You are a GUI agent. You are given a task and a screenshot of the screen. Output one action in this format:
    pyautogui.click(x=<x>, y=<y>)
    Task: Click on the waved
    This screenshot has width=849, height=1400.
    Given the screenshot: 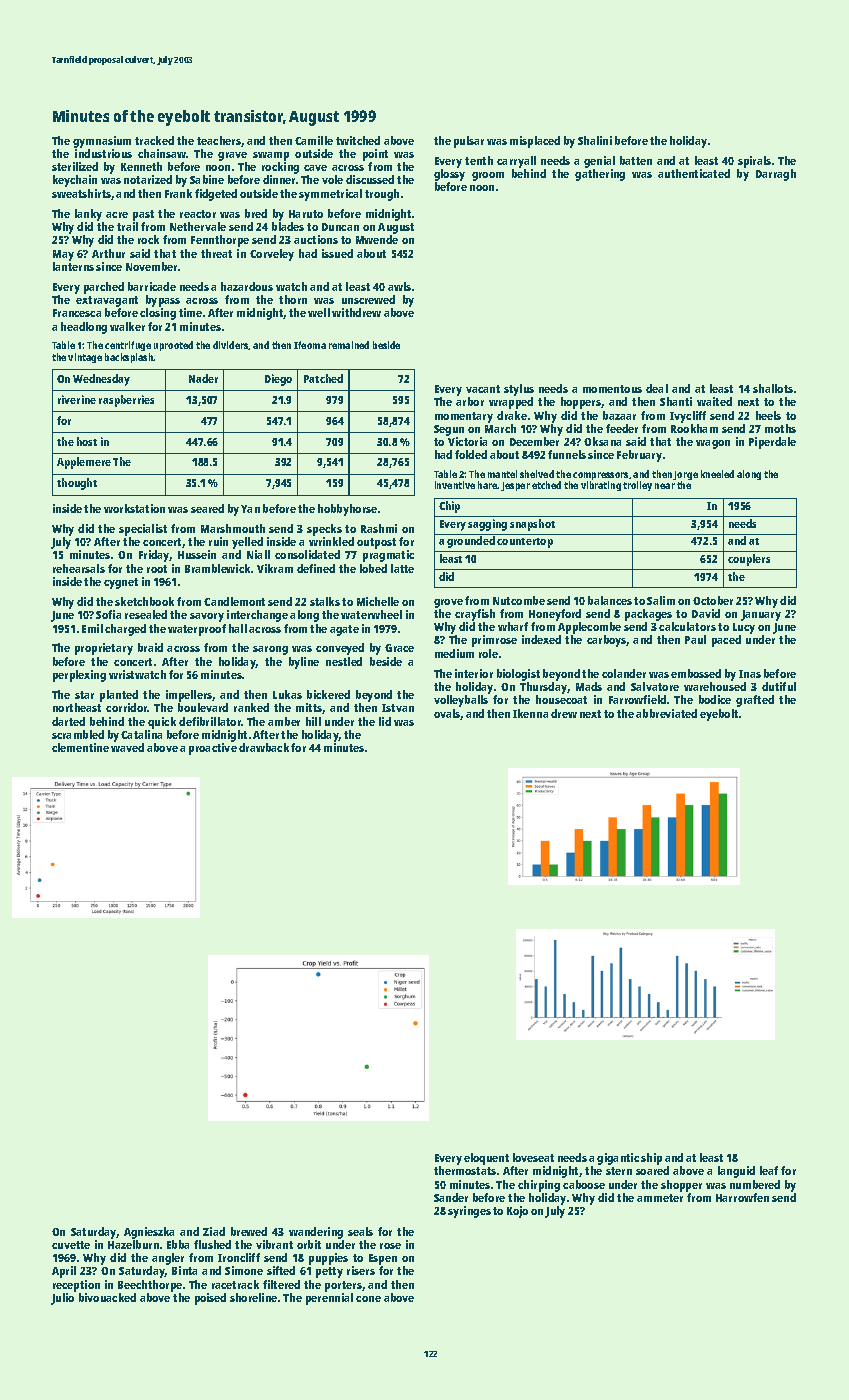 What is the action you would take?
    pyautogui.click(x=127, y=747)
